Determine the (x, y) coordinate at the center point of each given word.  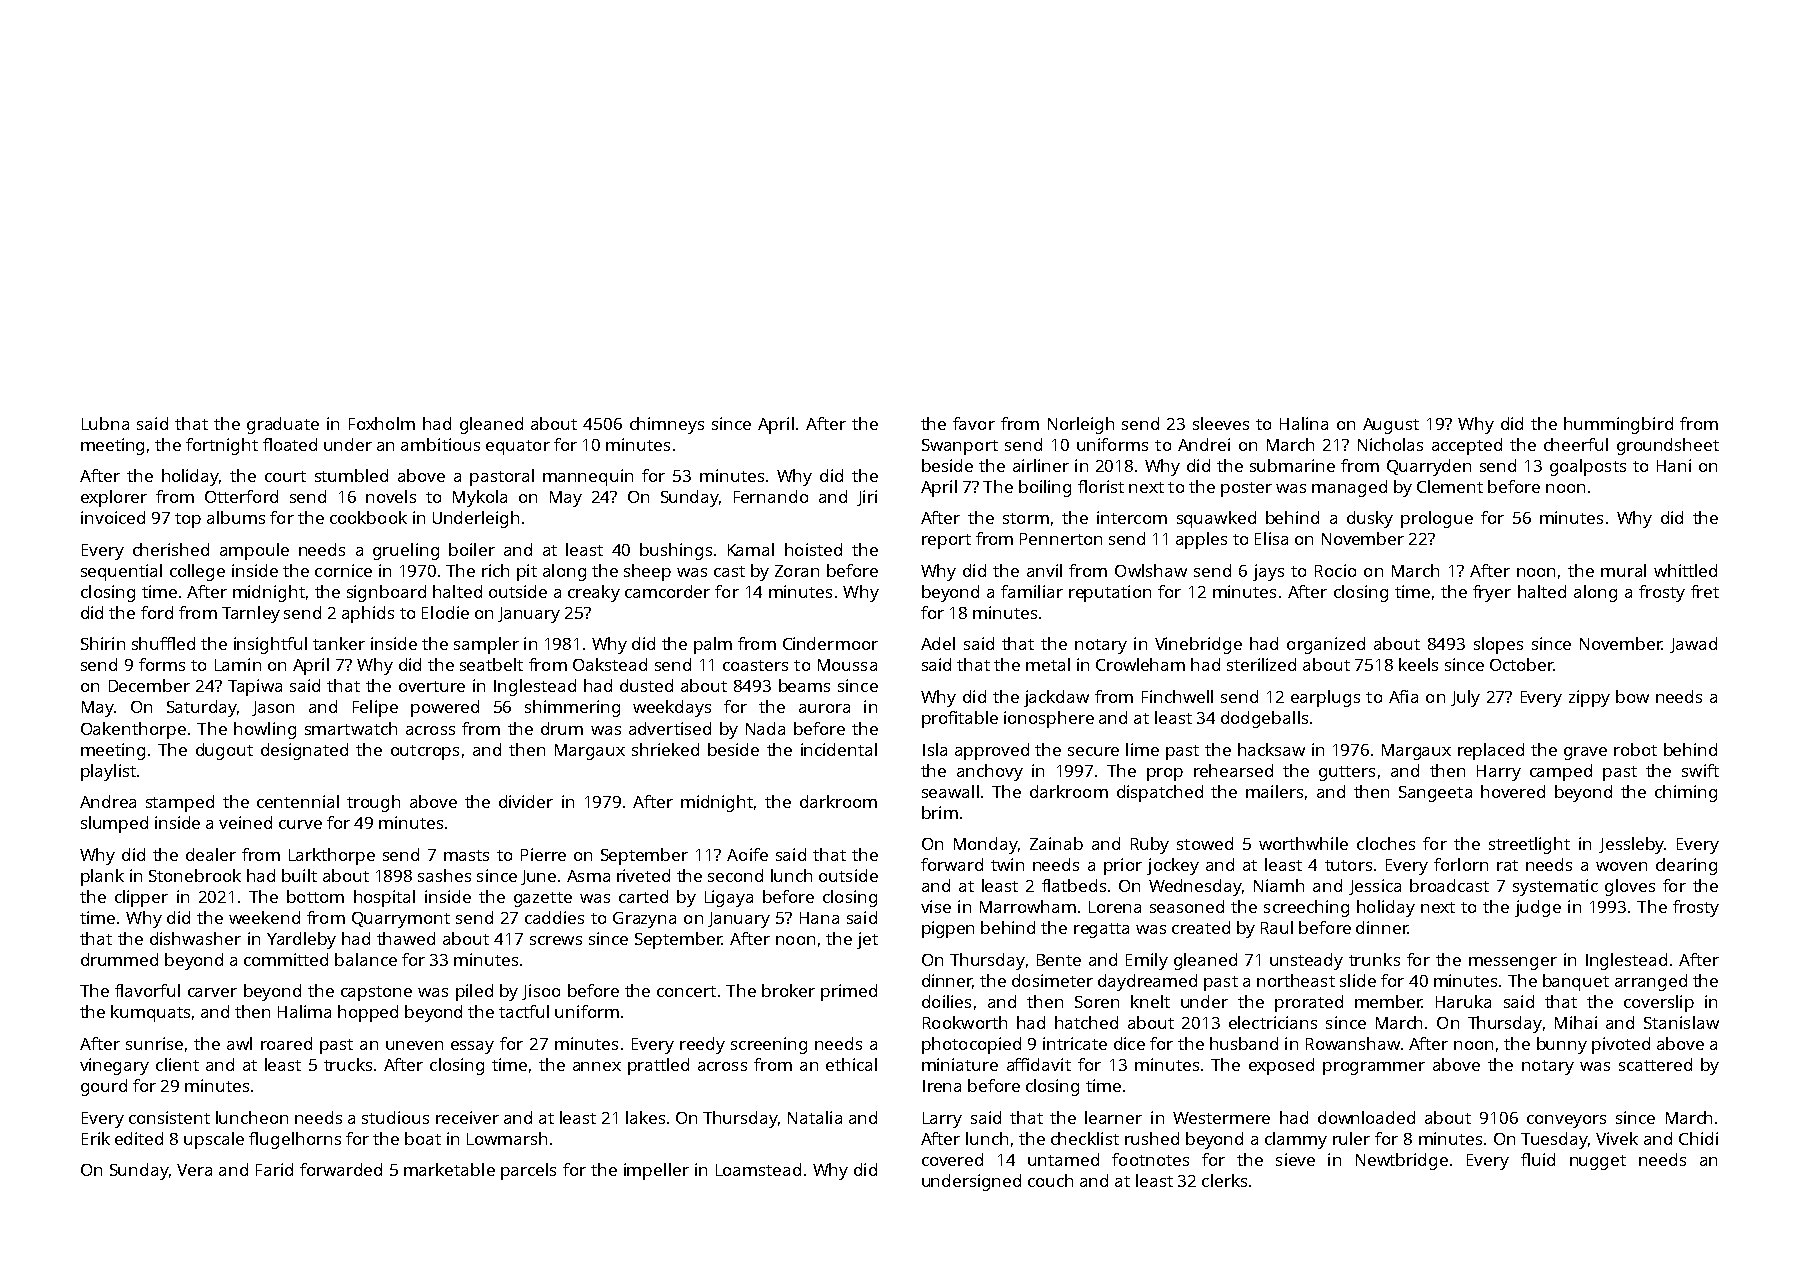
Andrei (1204, 444)
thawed (406, 938)
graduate (283, 425)
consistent (169, 1117)
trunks (1374, 959)
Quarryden (1429, 467)
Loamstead (758, 1169)
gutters (1347, 773)
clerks (1224, 1180)
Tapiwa (255, 687)
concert (686, 991)
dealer (211, 854)
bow (1632, 696)
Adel (938, 643)
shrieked (665, 749)
